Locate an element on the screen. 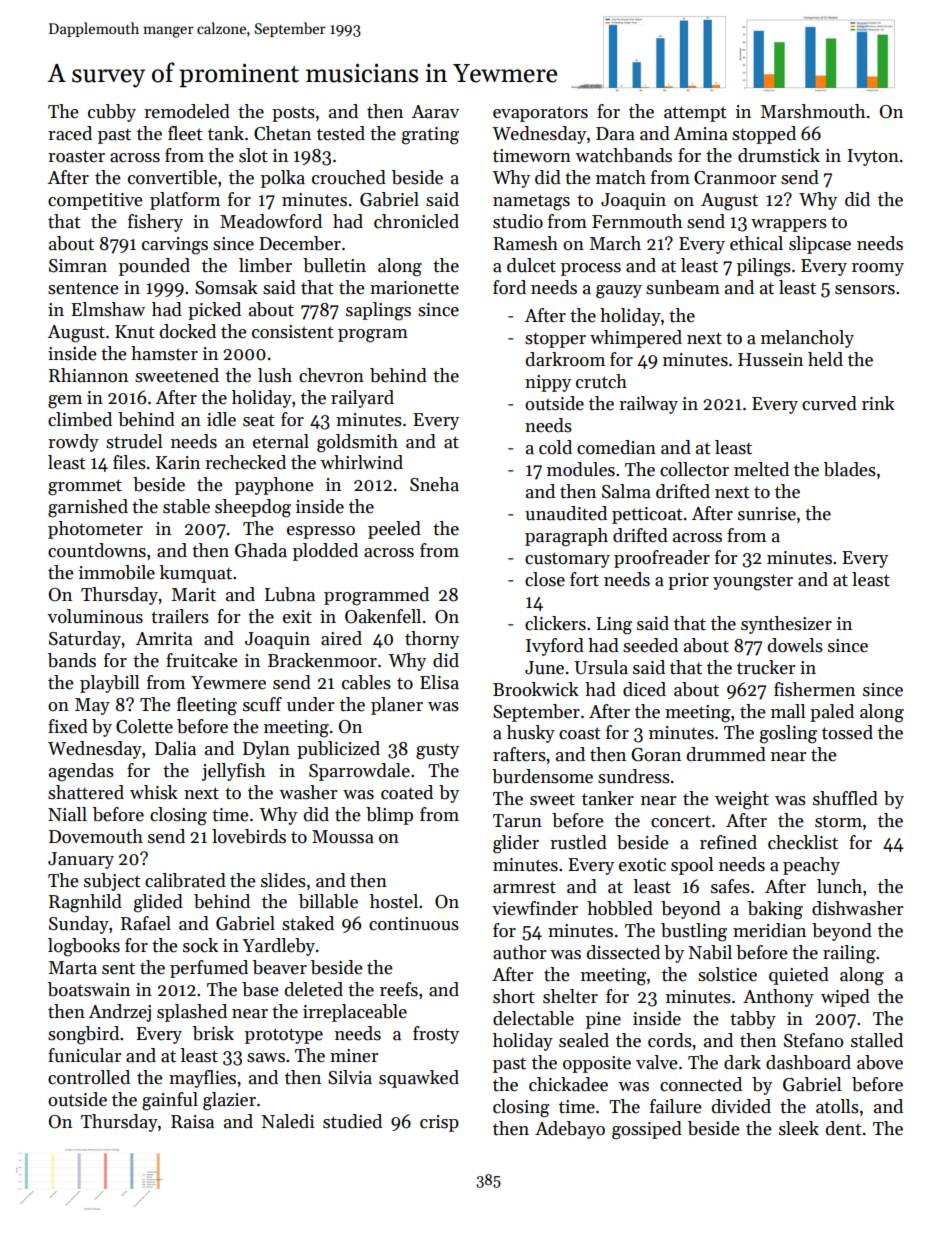 The image size is (952, 1233). dissected is located at coordinates (623, 952).
